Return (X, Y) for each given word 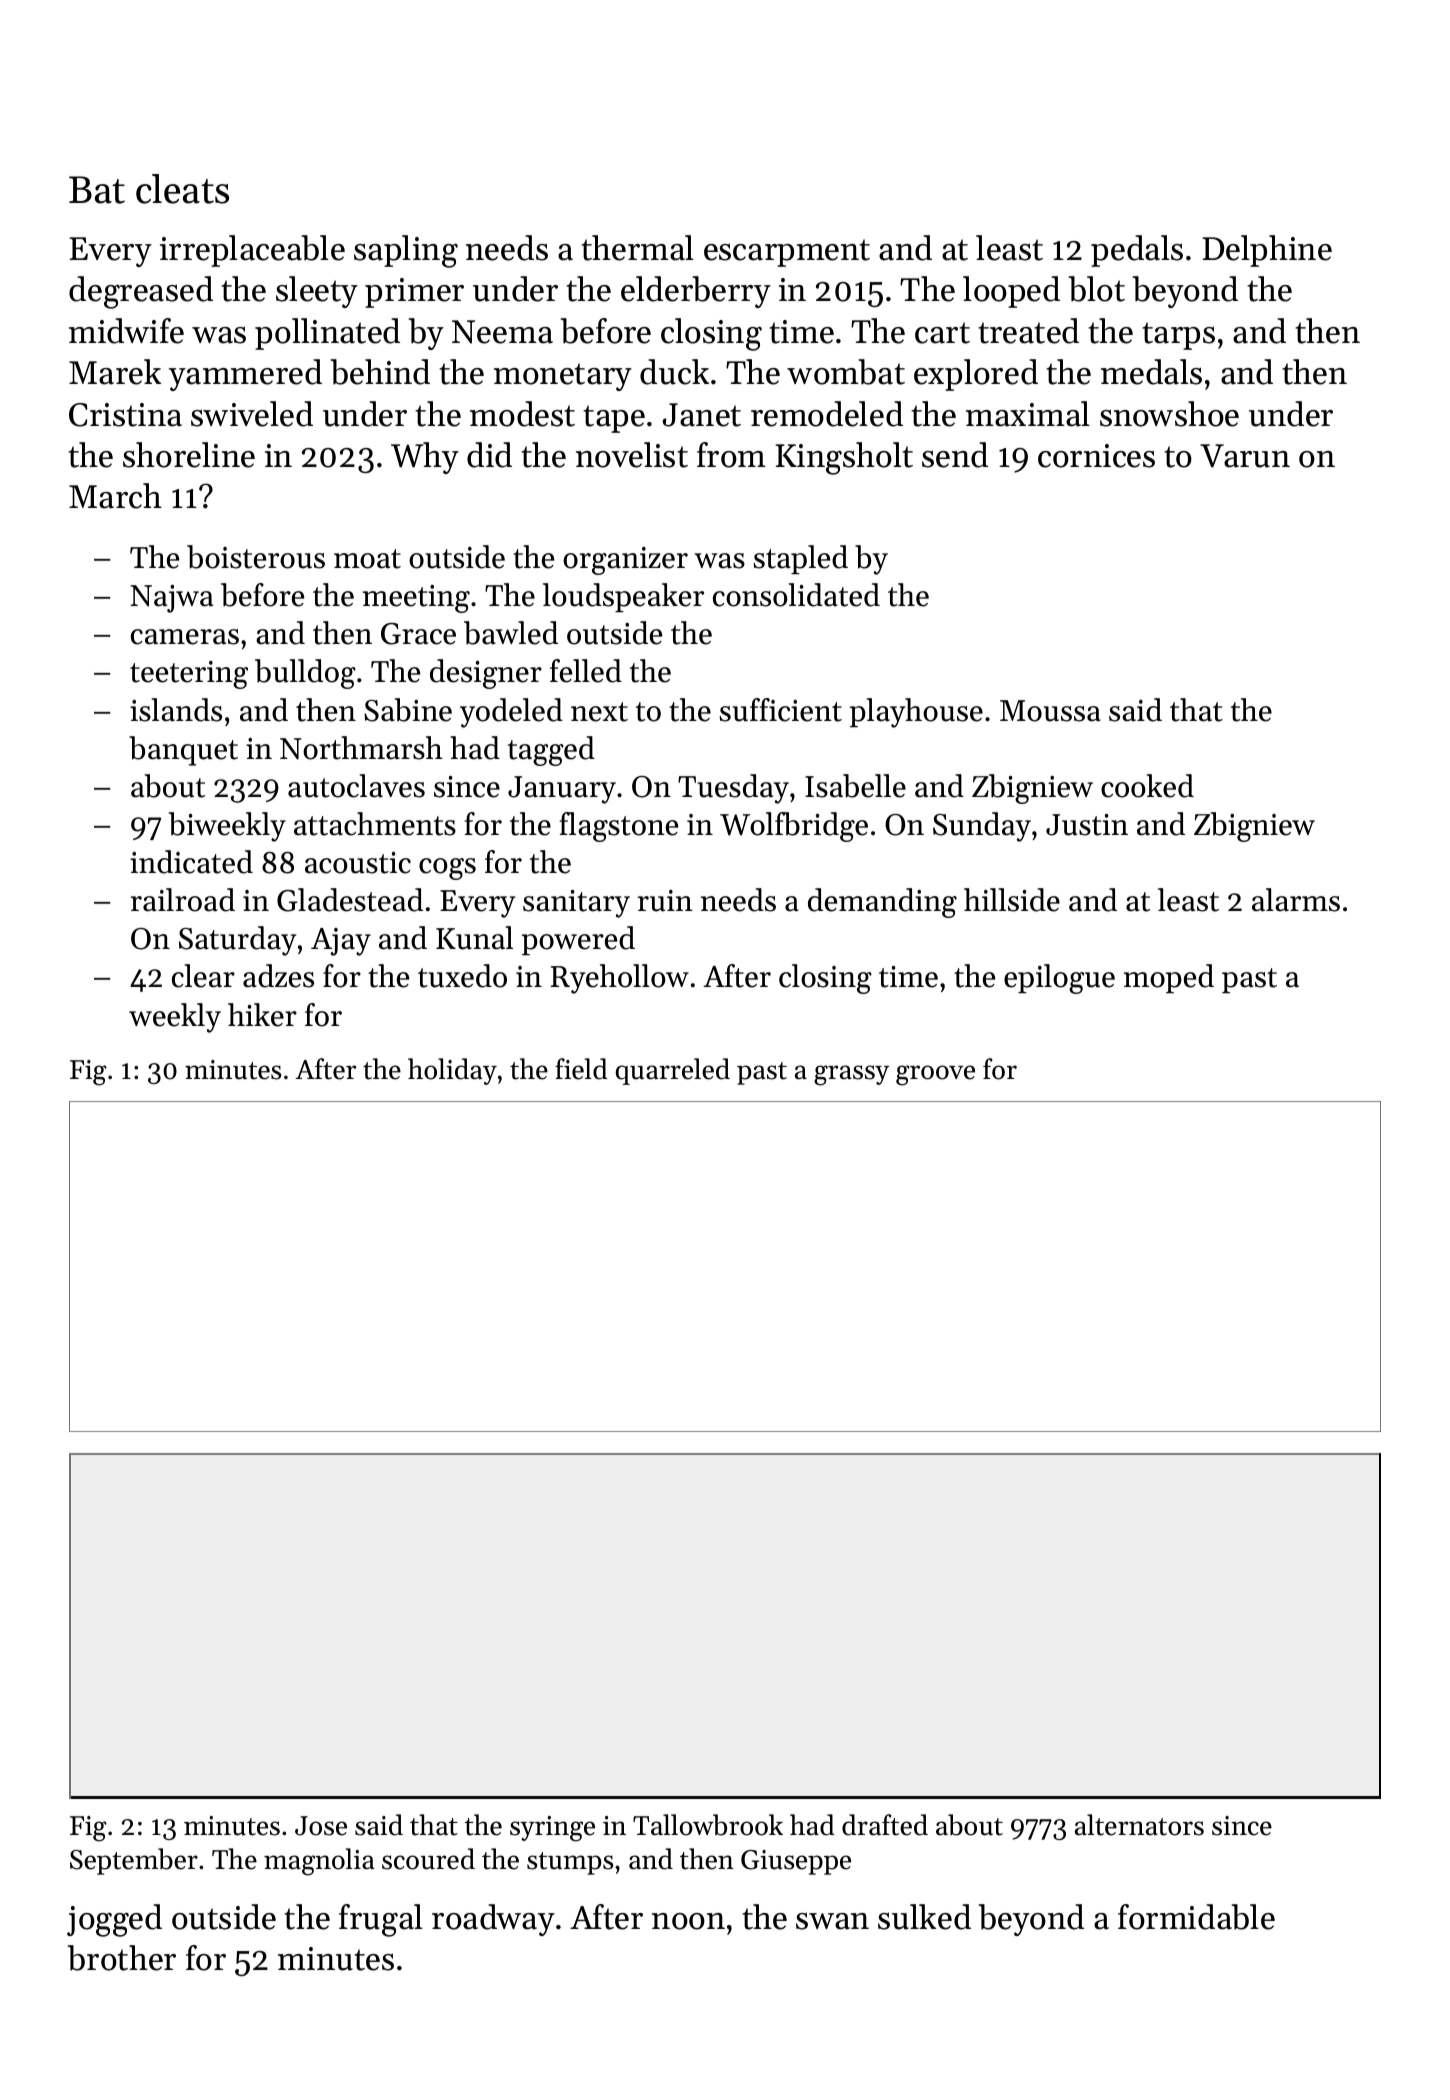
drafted (885, 1825)
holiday (452, 1071)
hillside (1012, 900)
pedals (1137, 251)
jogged (114, 1920)
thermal (637, 248)
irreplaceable (252, 251)
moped (1169, 978)
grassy (851, 1075)
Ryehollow (620, 979)
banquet (183, 751)
